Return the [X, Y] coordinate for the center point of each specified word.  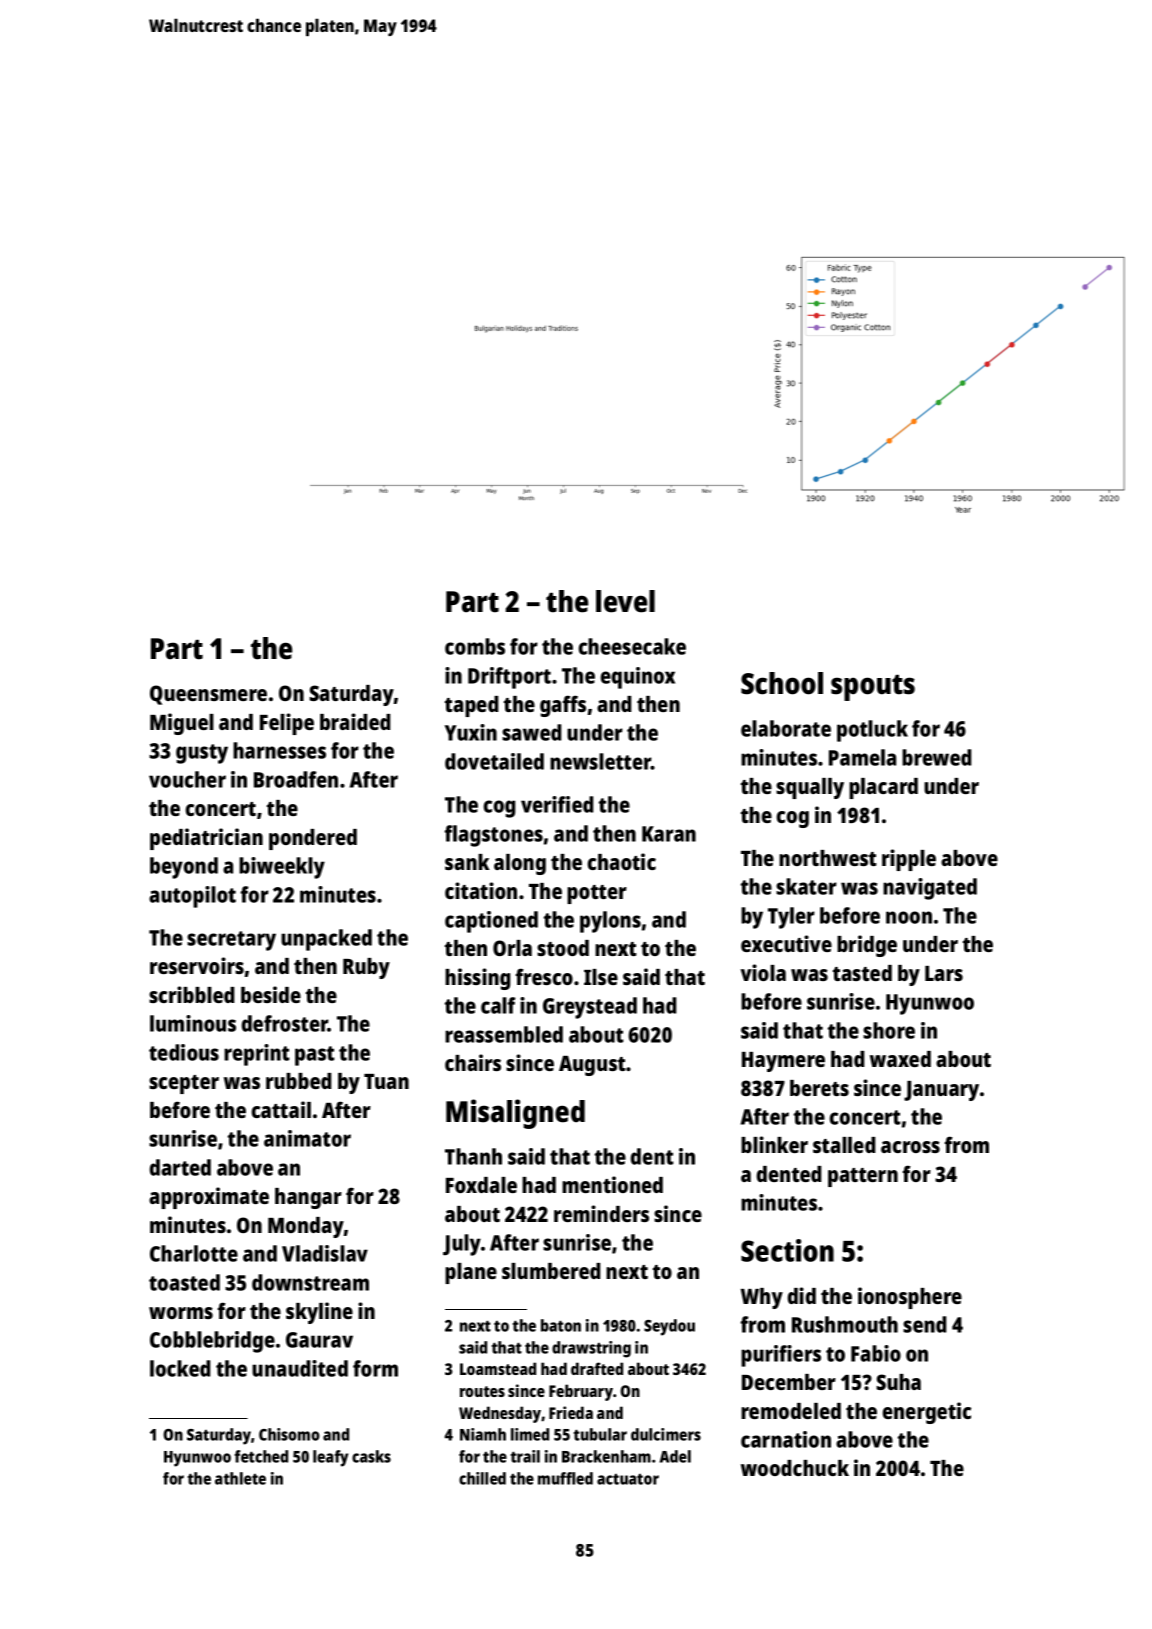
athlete [240, 1478]
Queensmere [208, 695]
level [625, 601]
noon [909, 917]
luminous [193, 1023]
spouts [873, 688]
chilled [482, 1478]
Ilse [601, 977]
